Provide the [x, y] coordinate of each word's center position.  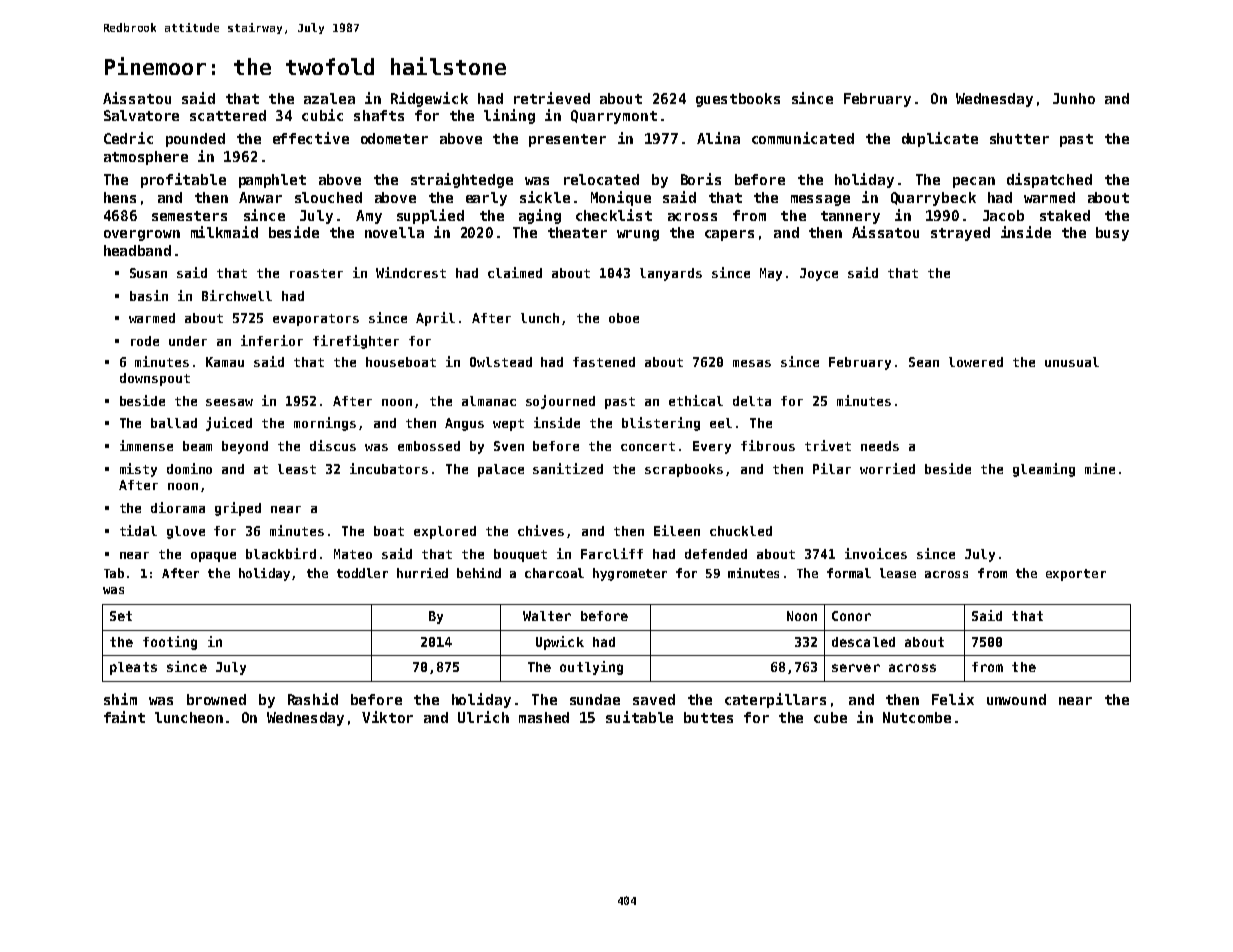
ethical [696, 400]
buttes [708, 717]
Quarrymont [614, 117]
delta [752, 401]
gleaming [1044, 470]
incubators [389, 468]
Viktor [387, 717]
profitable [183, 180]
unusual [1072, 362]
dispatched [1049, 180]
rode [145, 341]
